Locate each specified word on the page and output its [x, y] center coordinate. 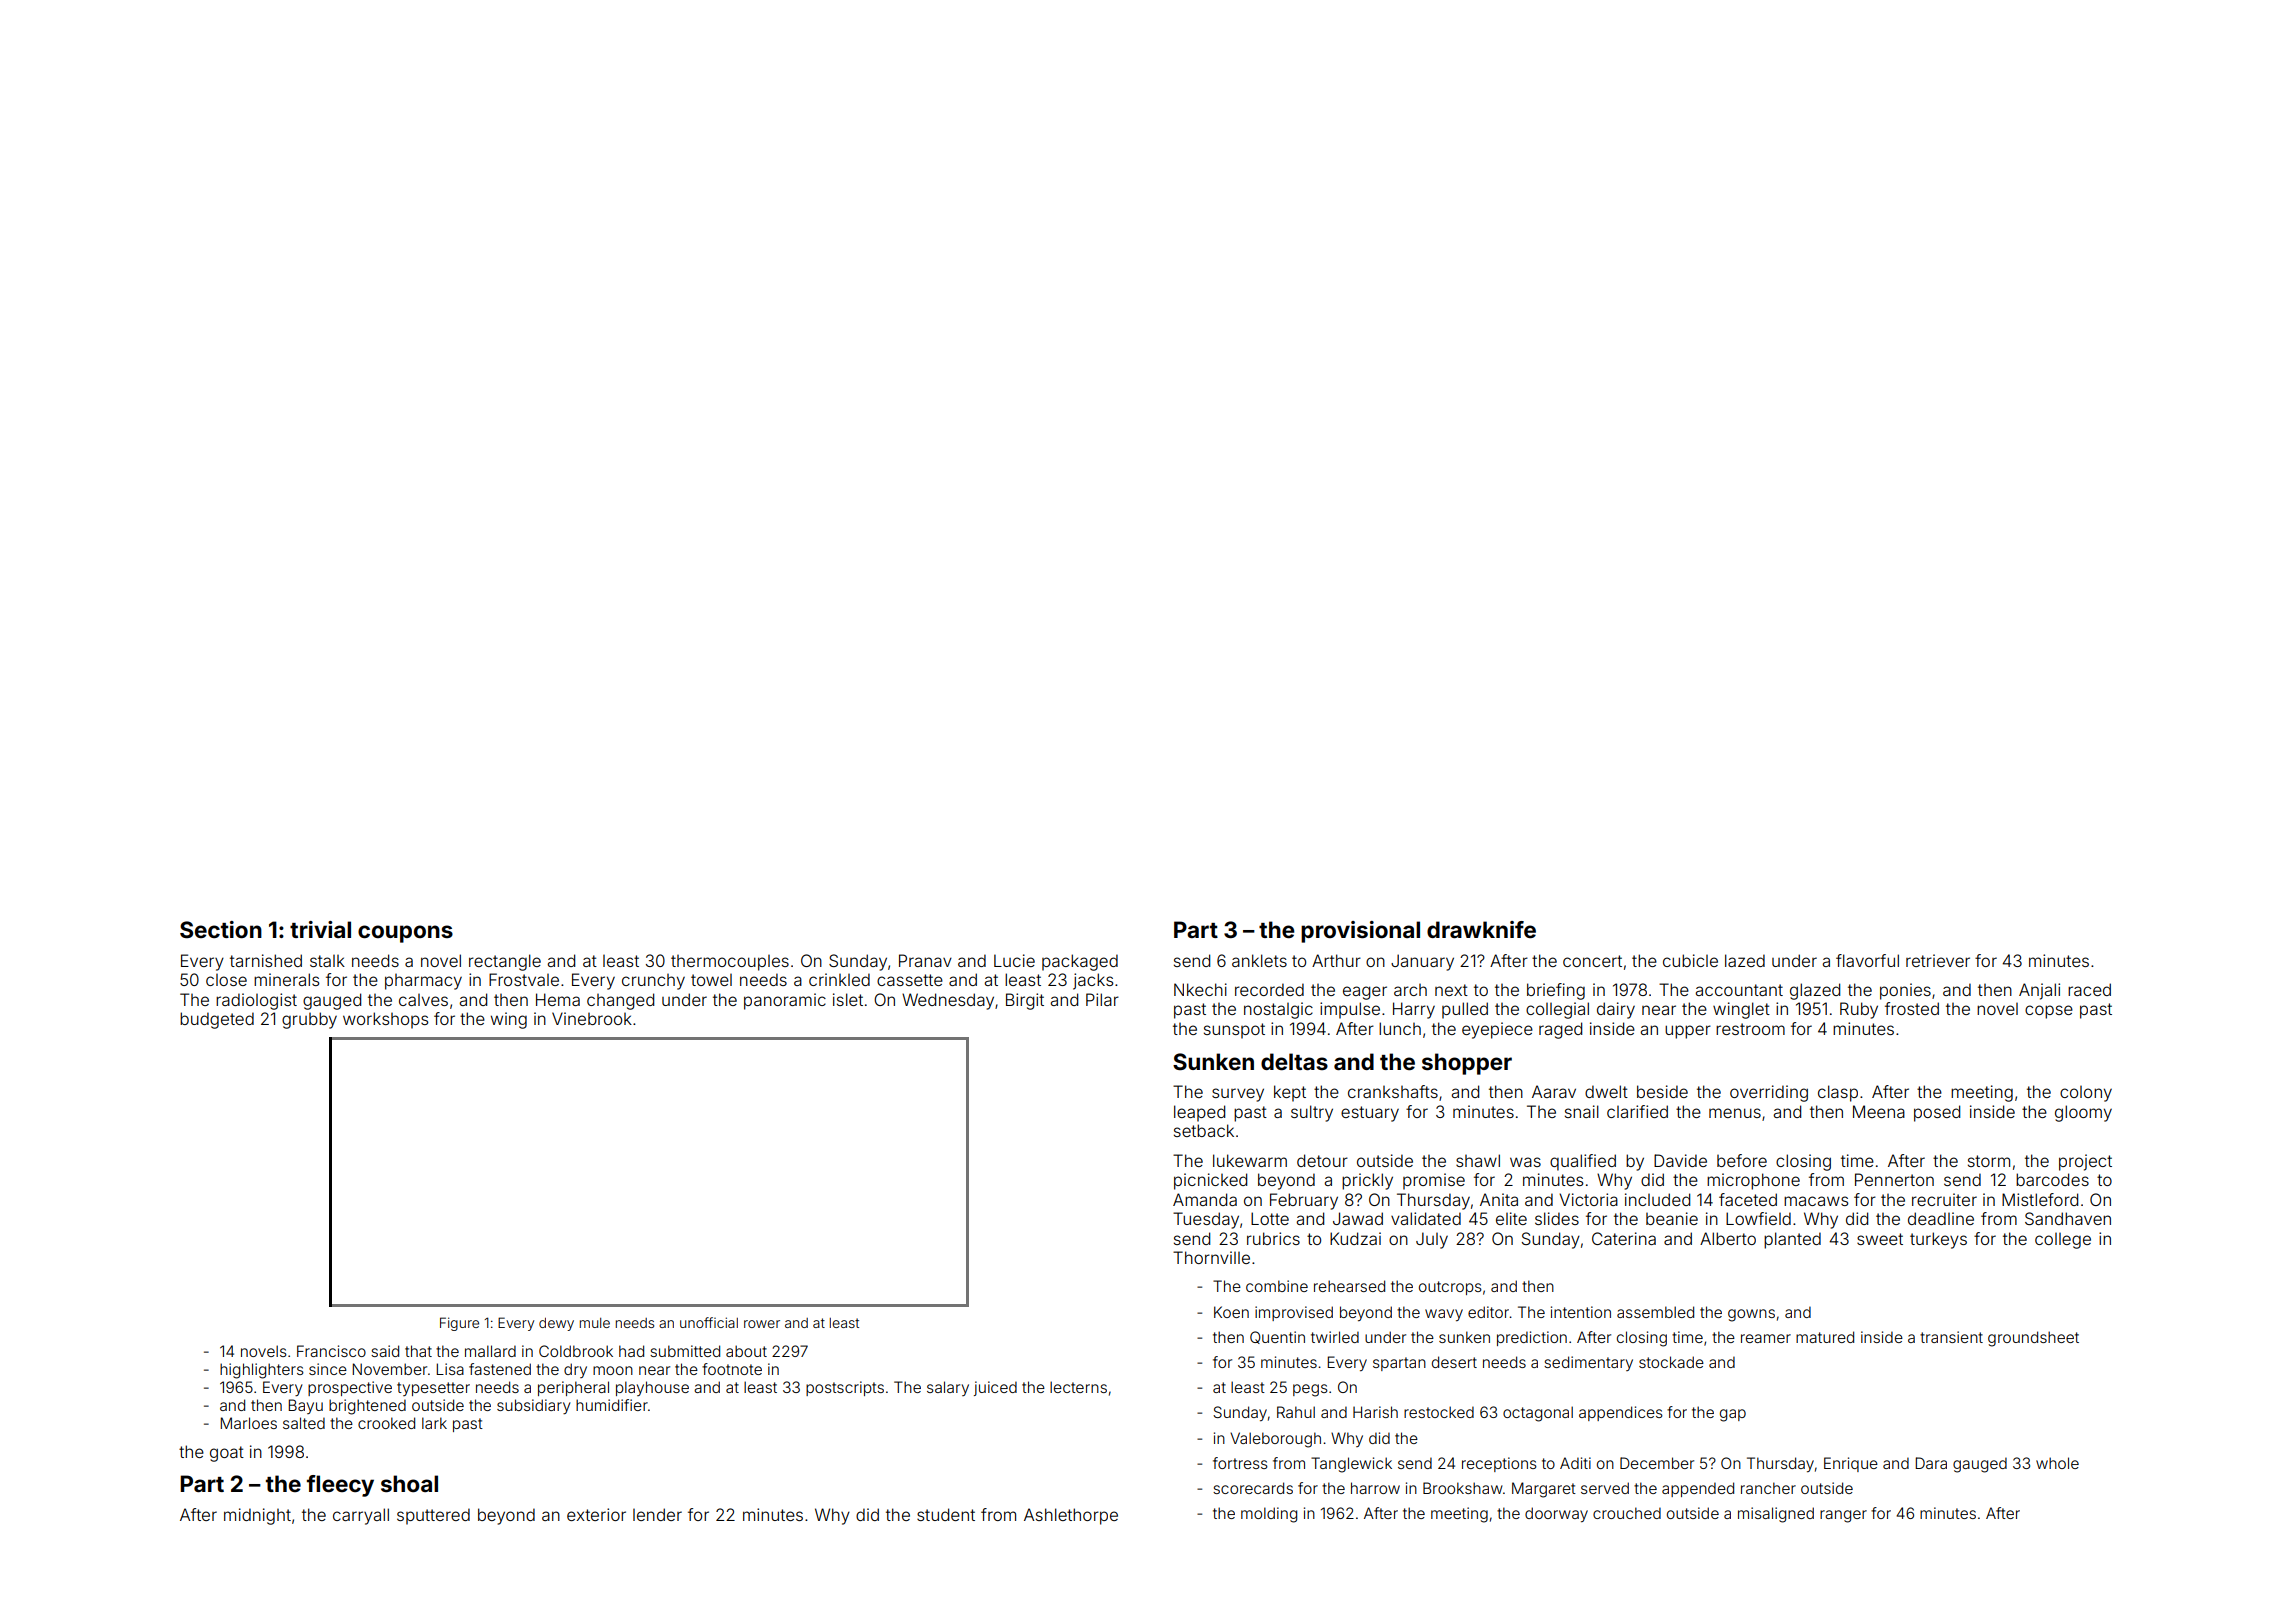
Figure [459, 1324]
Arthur [1336, 960]
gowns [1751, 1315]
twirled [1335, 1337]
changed [620, 1001]
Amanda [1205, 1199]
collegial [1557, 1010]
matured [1825, 1337]
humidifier [612, 1405]
